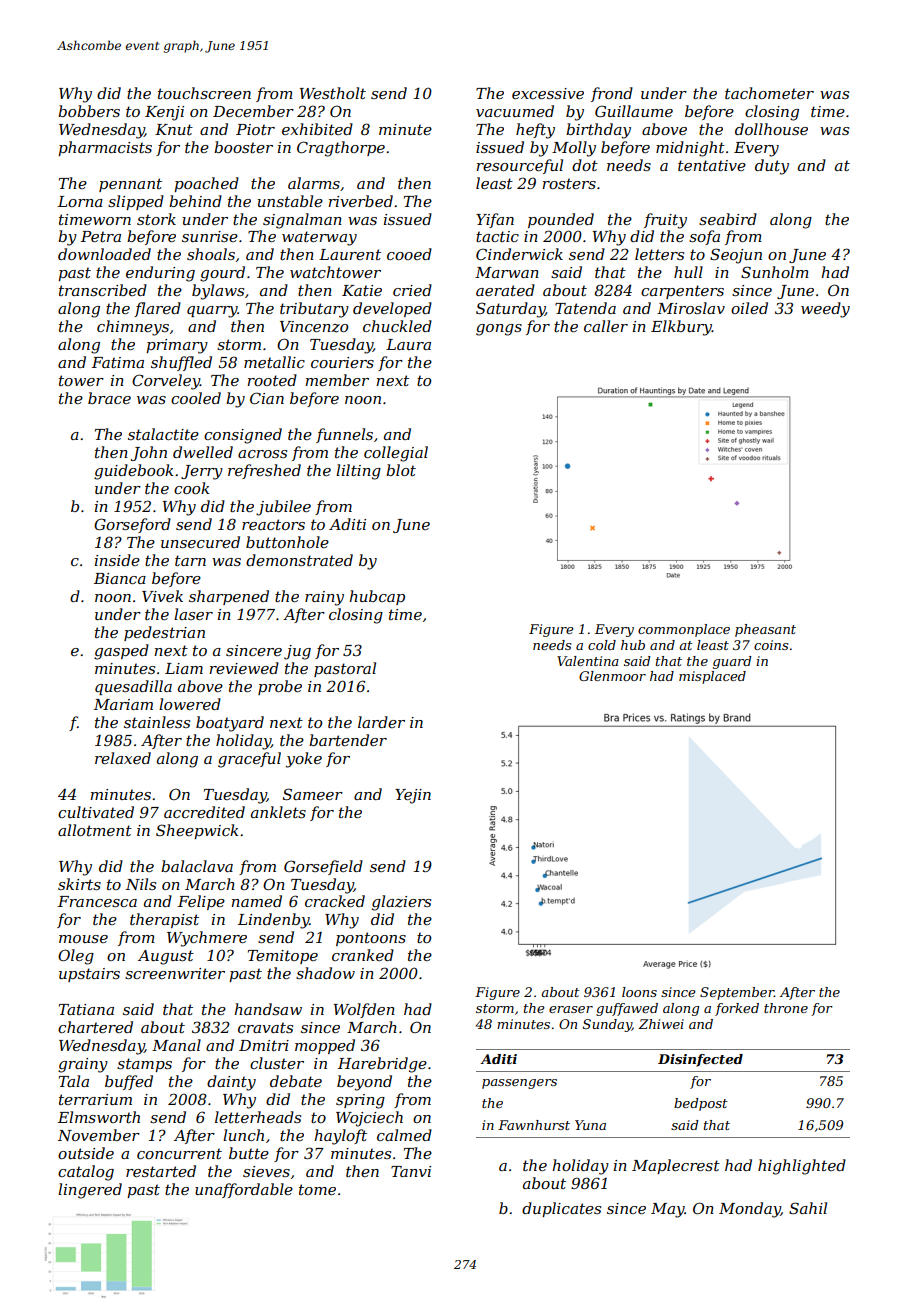 This screenshot has height=1316, width=908. I want to click on cravats, so click(265, 1027).
